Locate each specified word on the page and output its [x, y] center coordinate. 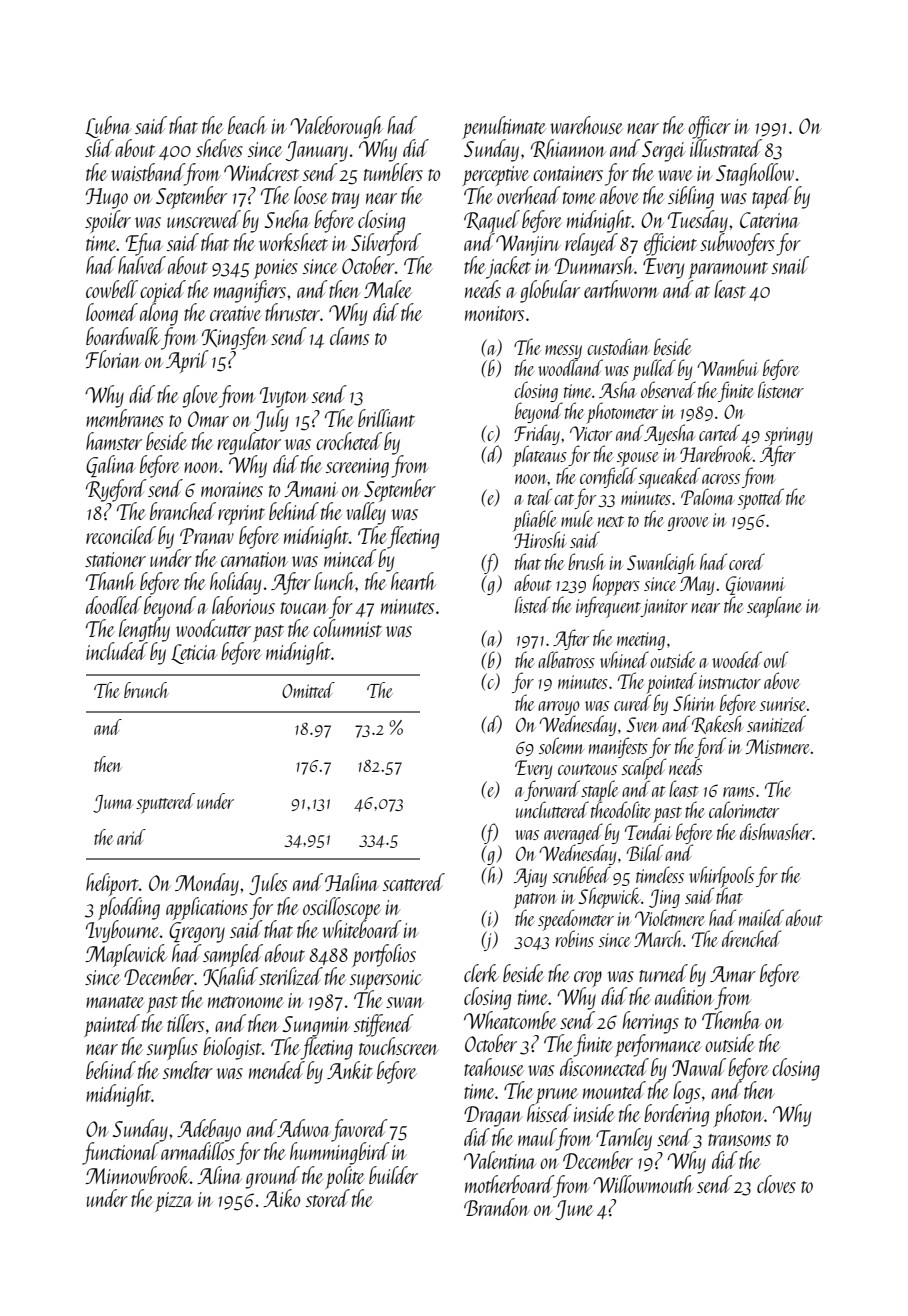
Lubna [108, 127]
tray [345, 200]
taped [772, 197]
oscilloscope [342, 908]
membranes [125, 418]
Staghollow [755, 174]
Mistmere [778, 746]
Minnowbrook [137, 1175]
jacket [508, 267]
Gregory [197, 932]
